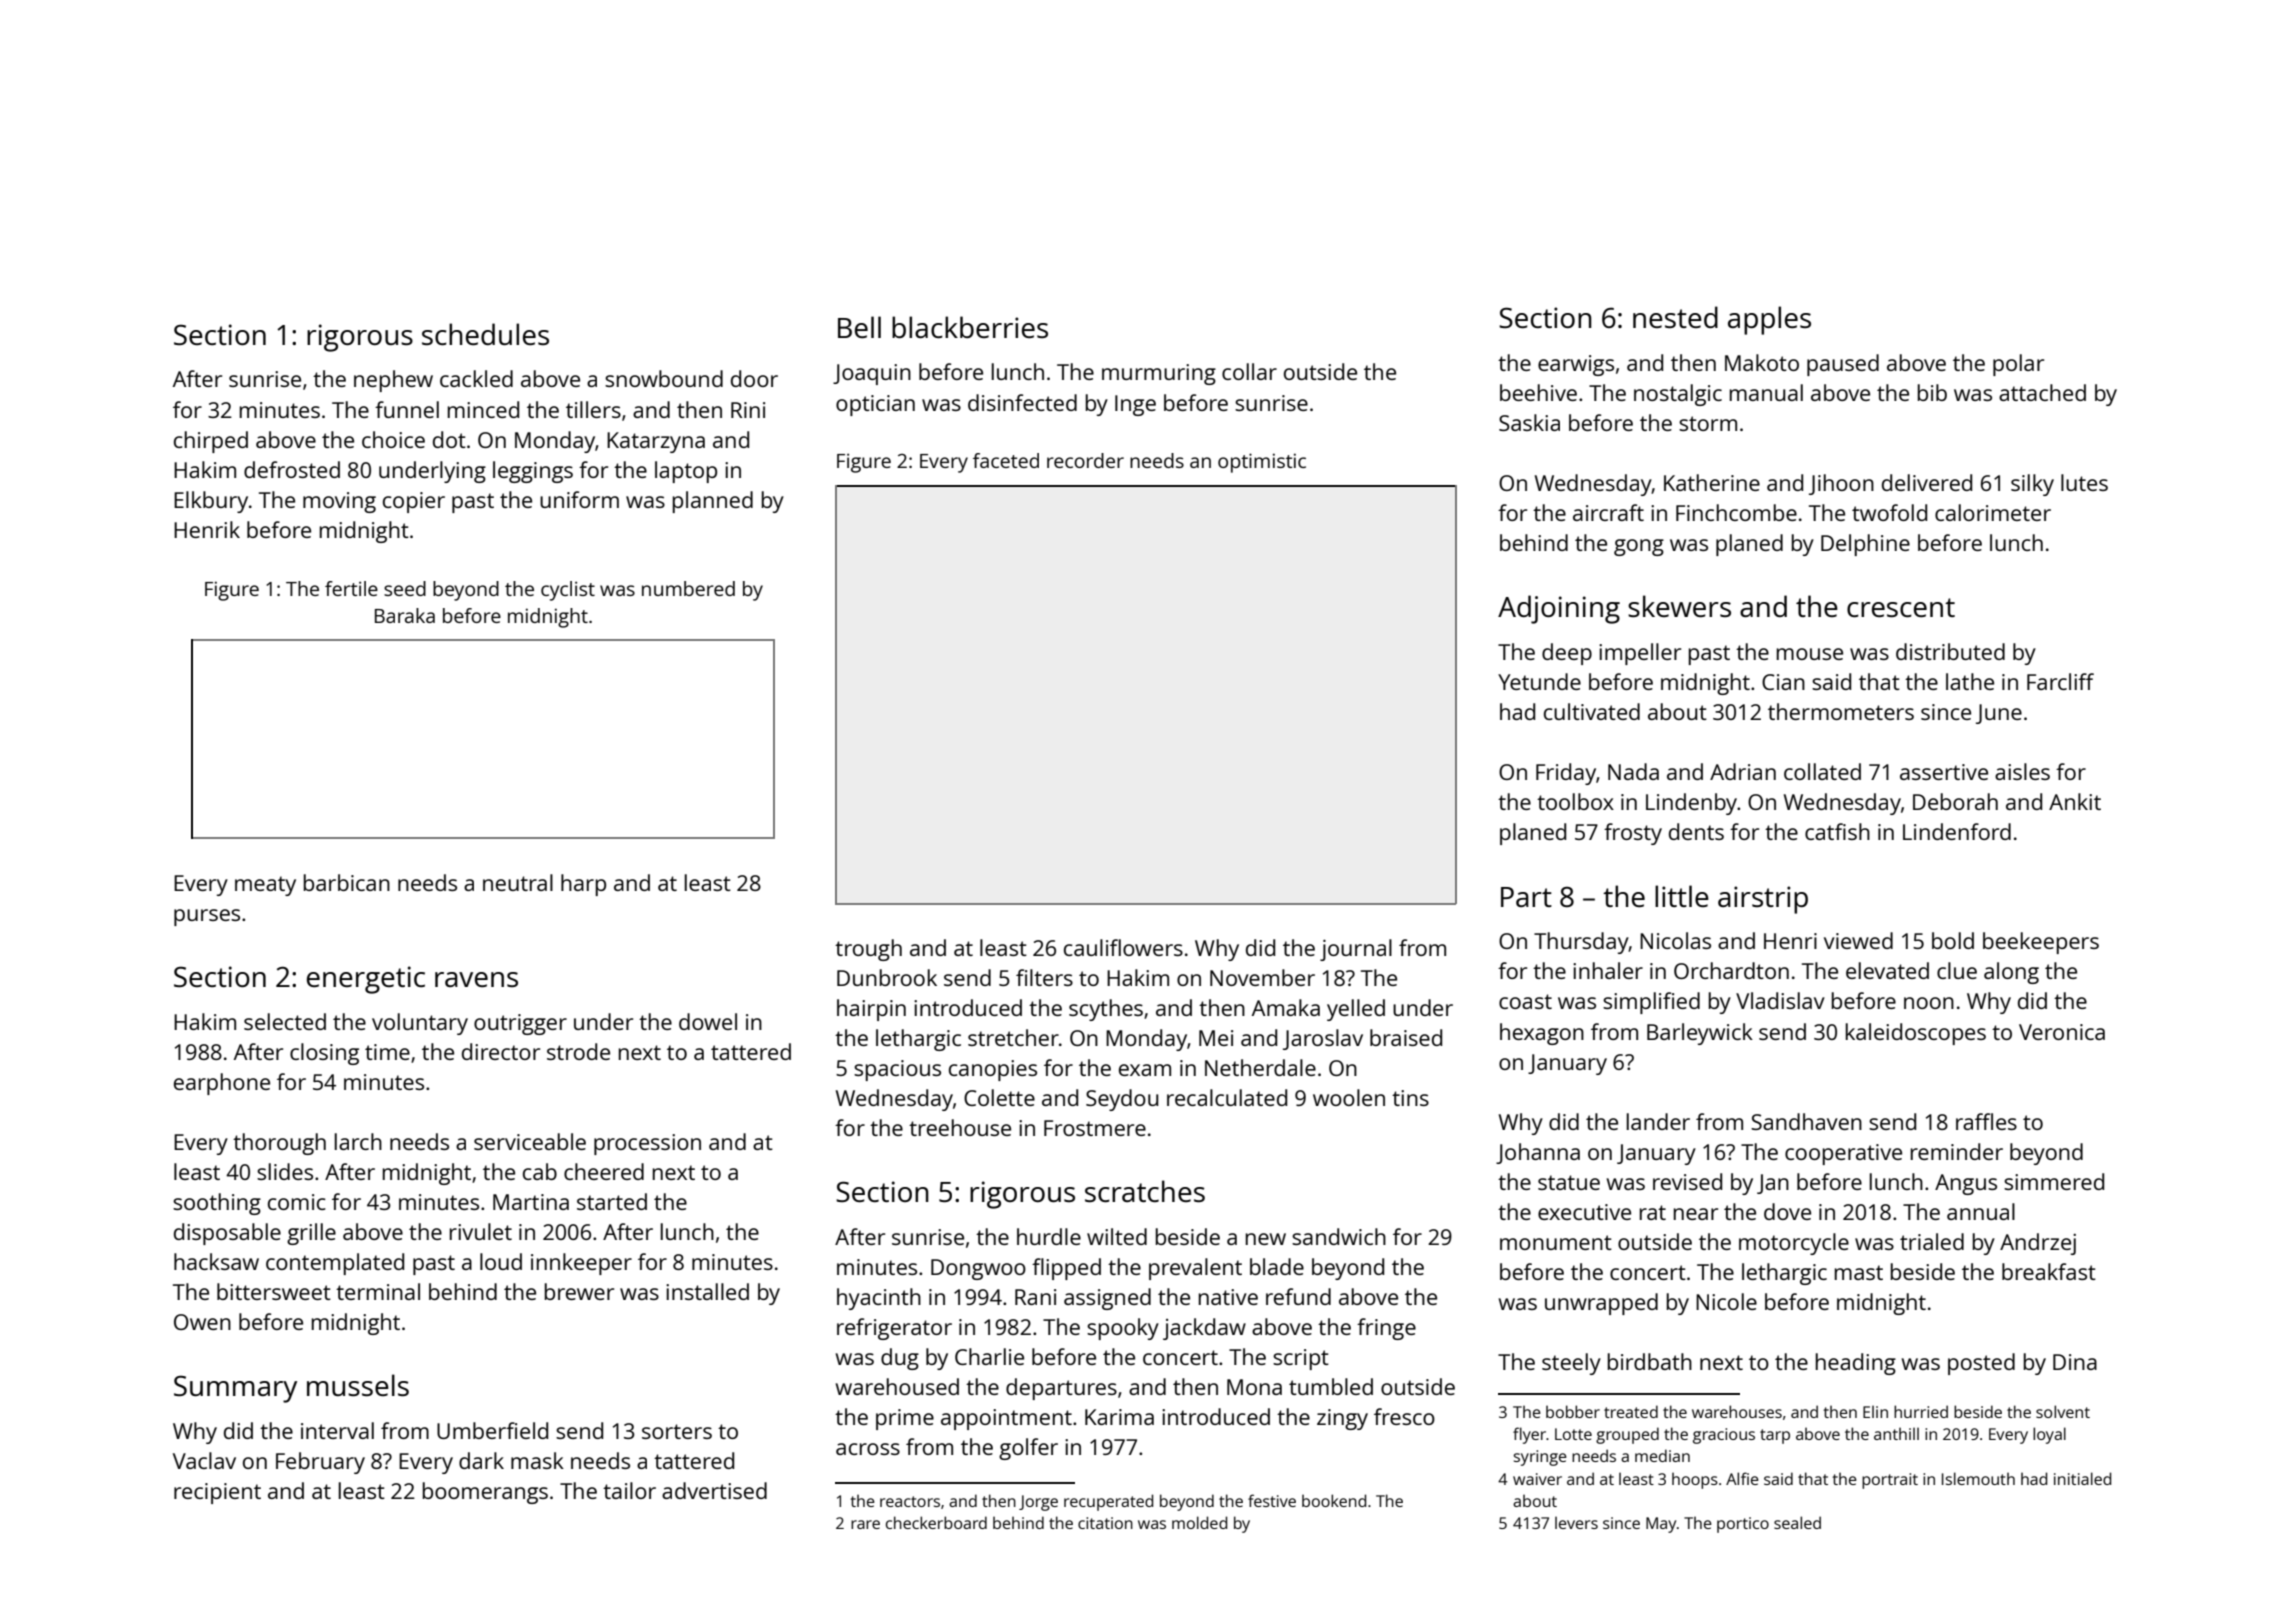 This screenshot has width=2292, height=1620. Describe the element at coordinates (347, 882) in the screenshot. I see `barbican` at that location.
